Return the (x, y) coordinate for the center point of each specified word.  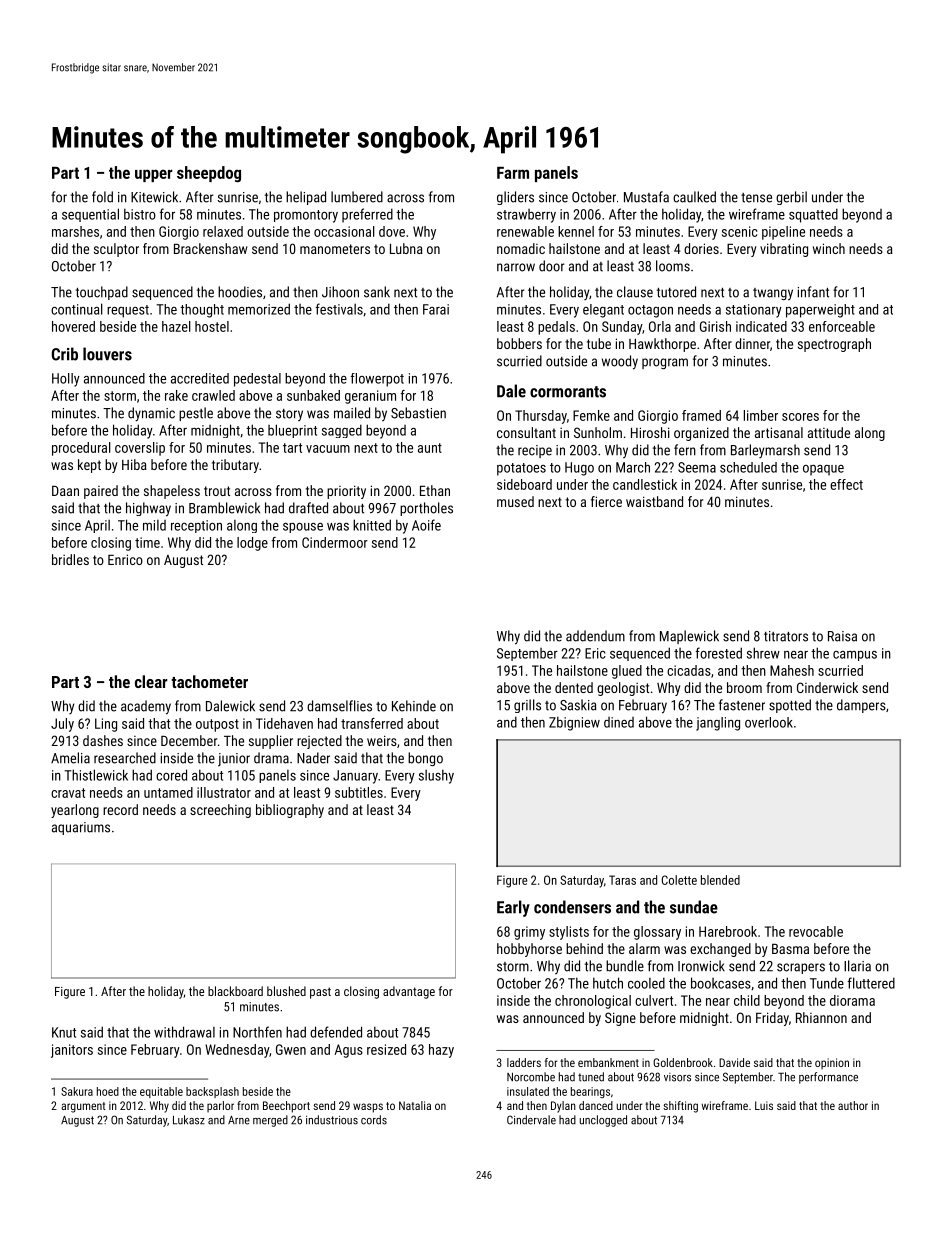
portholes (426, 509)
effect (846, 484)
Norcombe (531, 1077)
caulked (694, 197)
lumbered (357, 197)
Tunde (827, 983)
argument (83, 1107)
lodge (252, 544)
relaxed (223, 231)
